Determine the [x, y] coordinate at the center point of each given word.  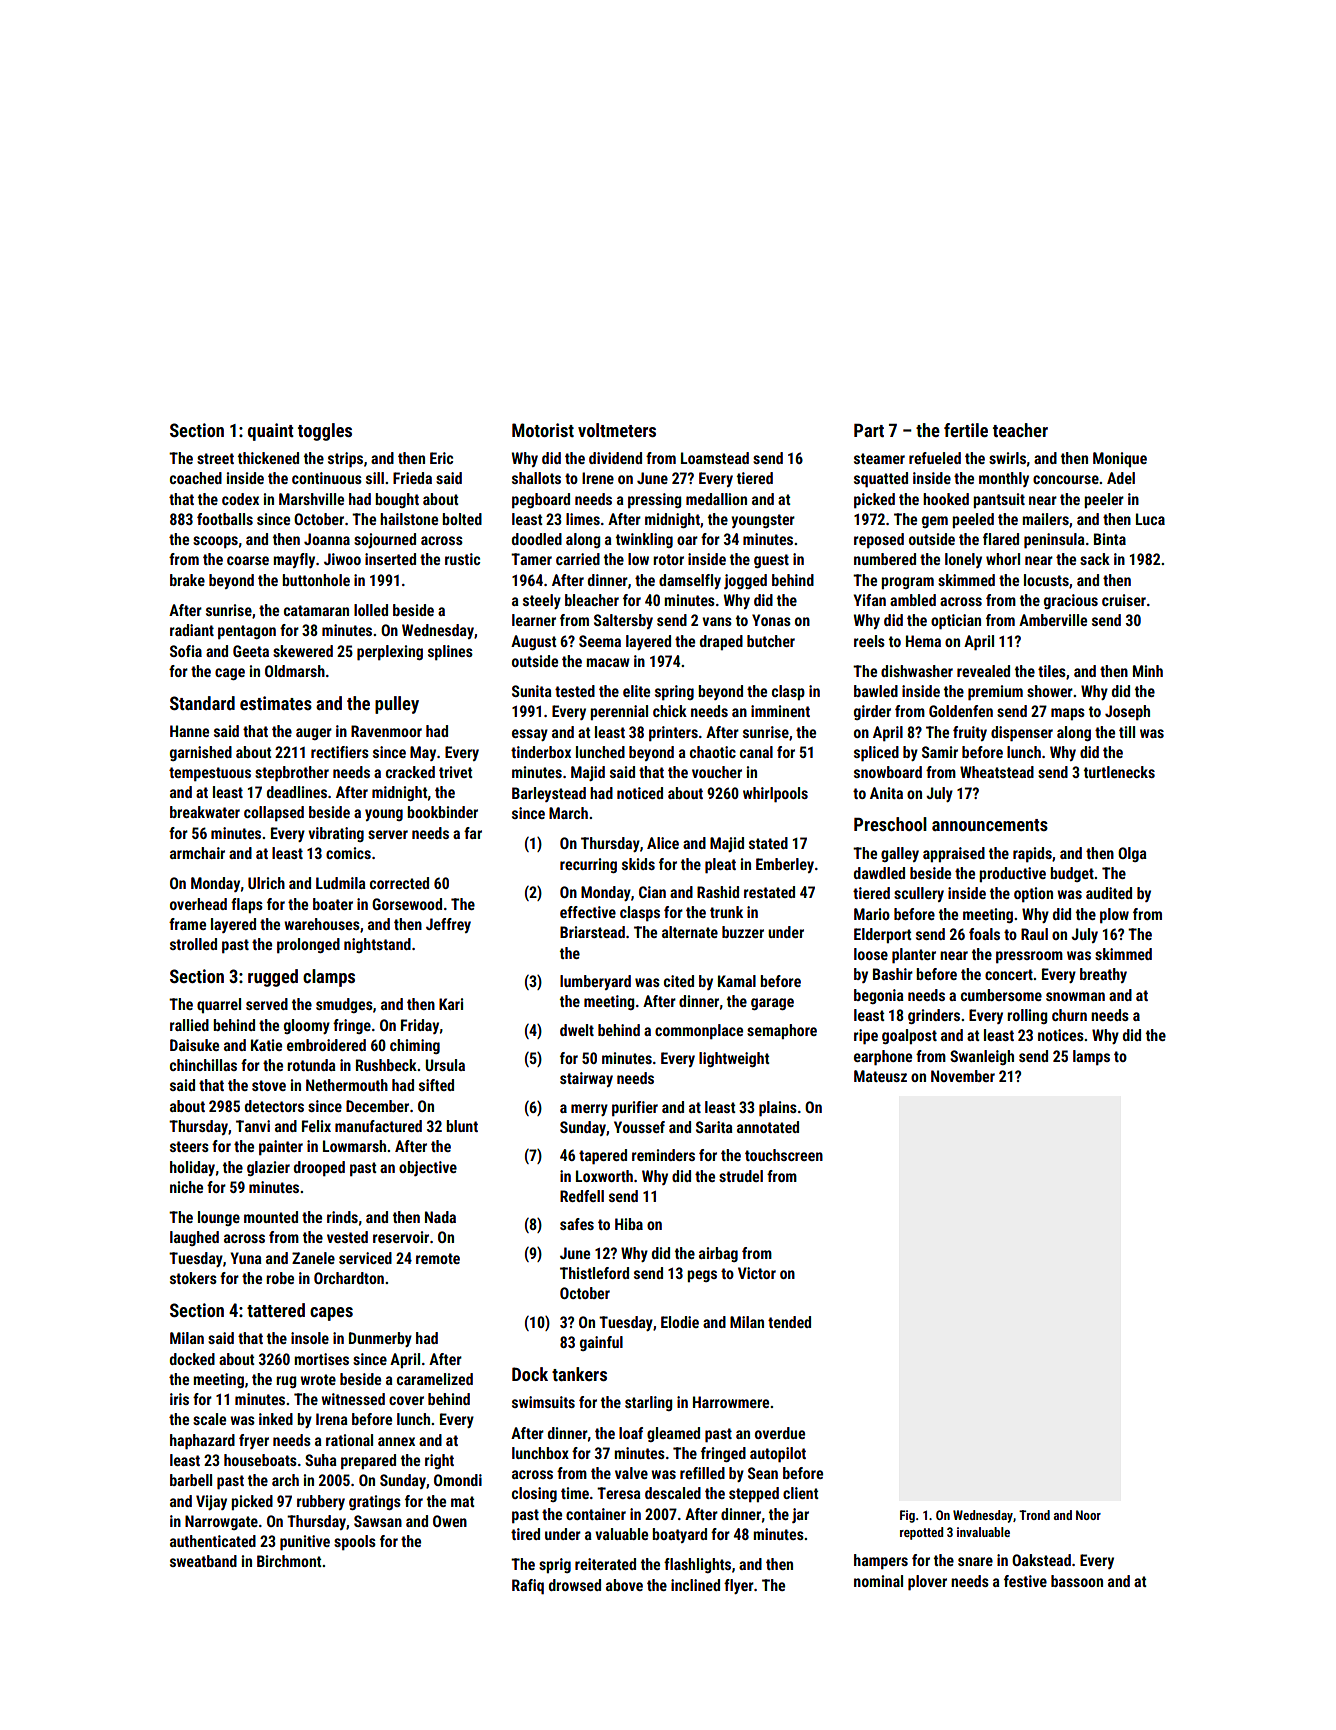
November [963, 1076]
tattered [276, 1310]
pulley [397, 705]
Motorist [543, 430]
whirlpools [775, 794]
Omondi [458, 1480]
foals [984, 934]
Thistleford [594, 1273]
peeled [973, 520]
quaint [271, 432]
